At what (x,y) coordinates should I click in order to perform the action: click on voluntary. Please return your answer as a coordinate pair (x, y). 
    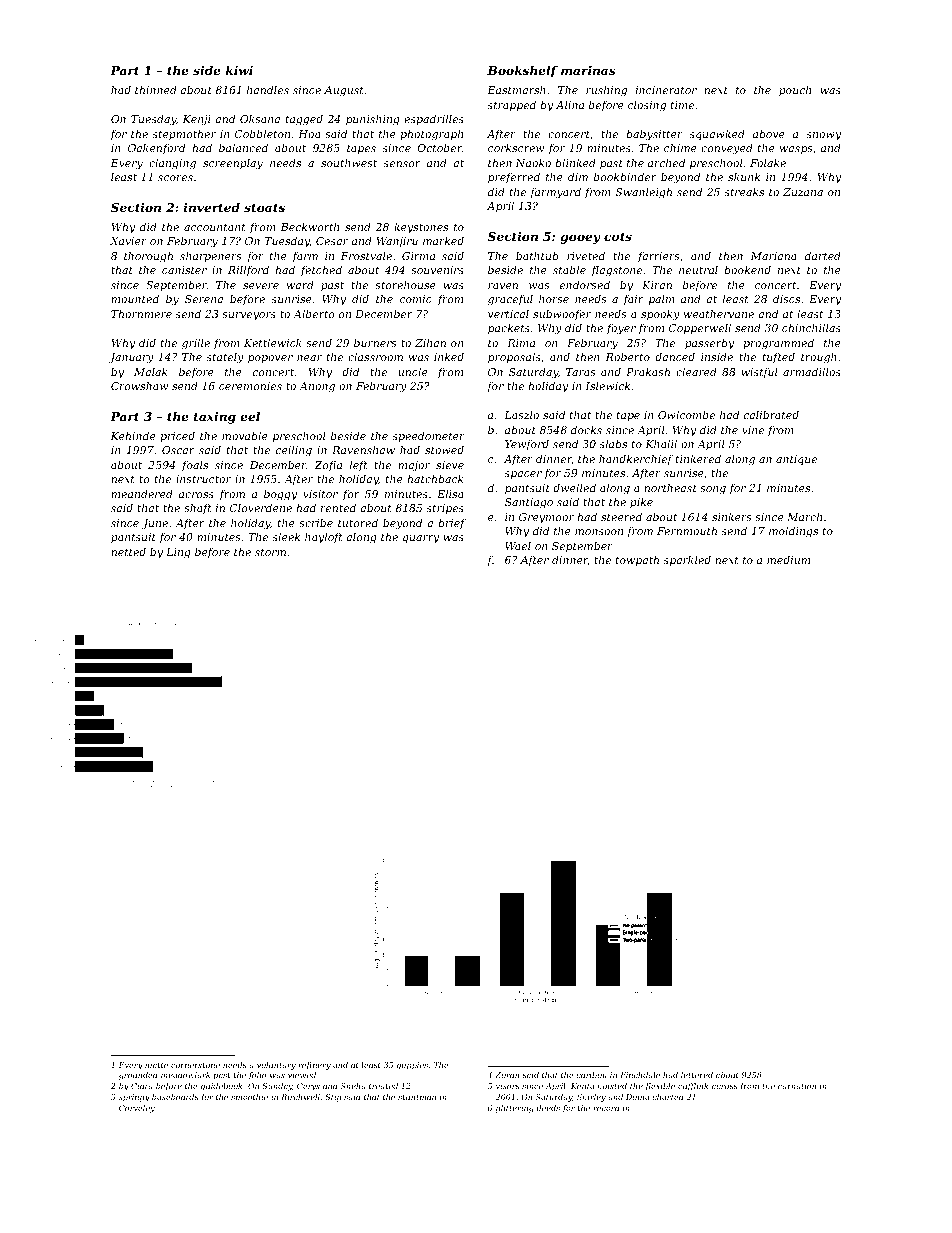
    Looking at the image, I should click on (276, 1066).
